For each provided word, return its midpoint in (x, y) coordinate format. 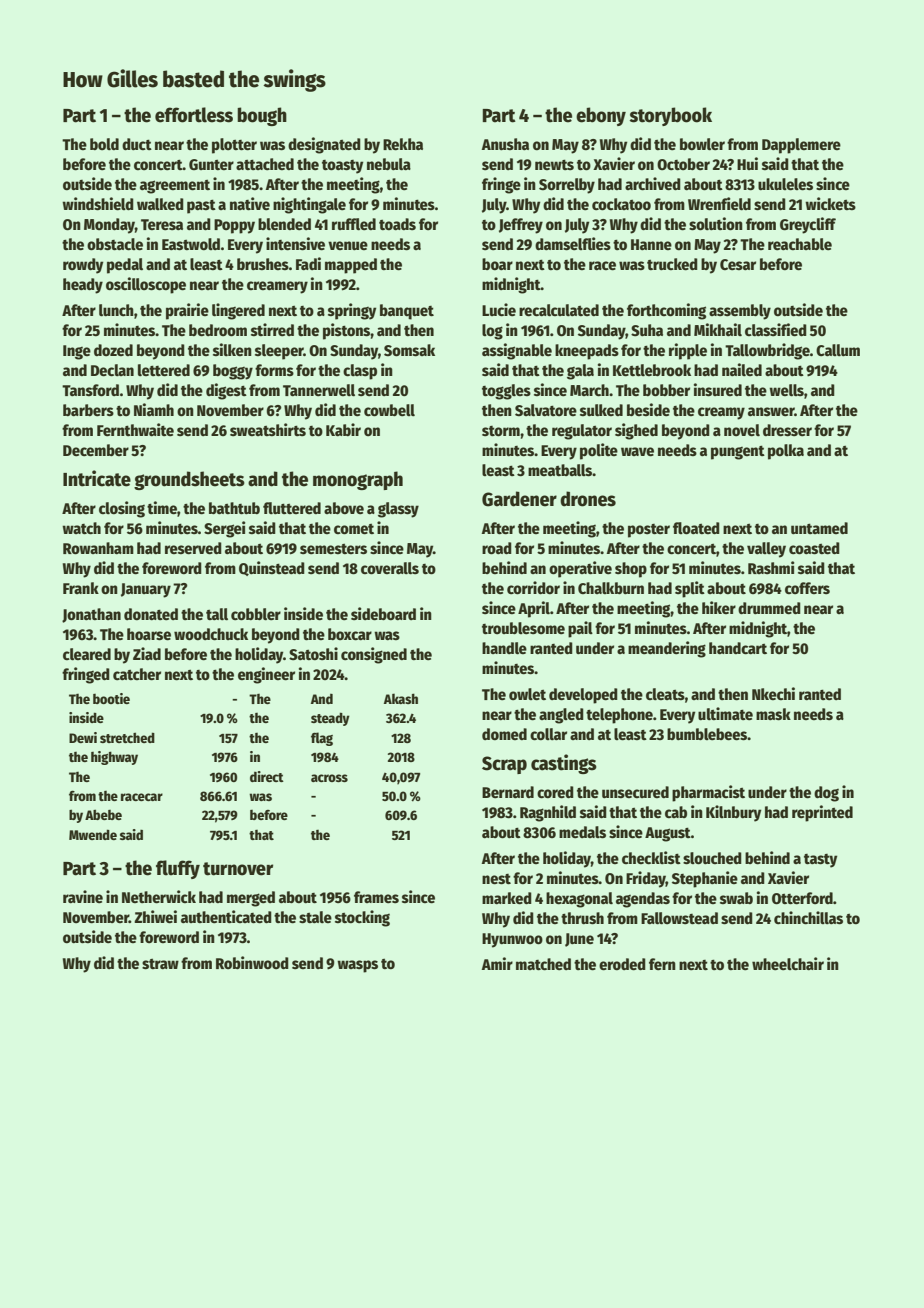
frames (376, 897)
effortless (194, 115)
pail (580, 629)
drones (588, 499)
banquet (407, 312)
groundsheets (189, 480)
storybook (670, 116)
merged (251, 899)
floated (696, 528)
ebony (601, 116)
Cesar (738, 265)
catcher (137, 674)
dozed (113, 350)
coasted (814, 548)
